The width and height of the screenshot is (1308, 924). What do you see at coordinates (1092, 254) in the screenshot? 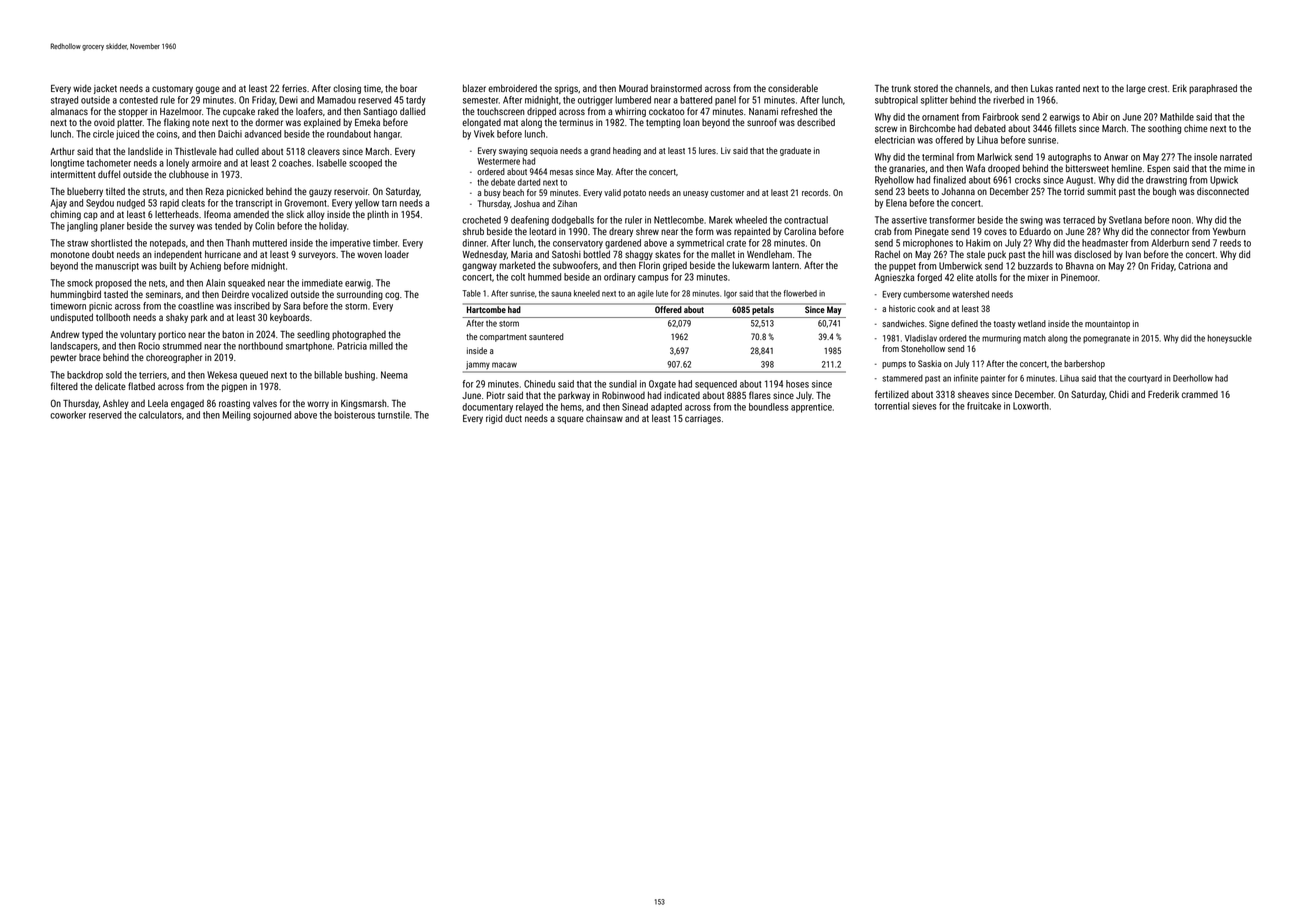
I see `disclosed` at bounding box center [1092, 254].
